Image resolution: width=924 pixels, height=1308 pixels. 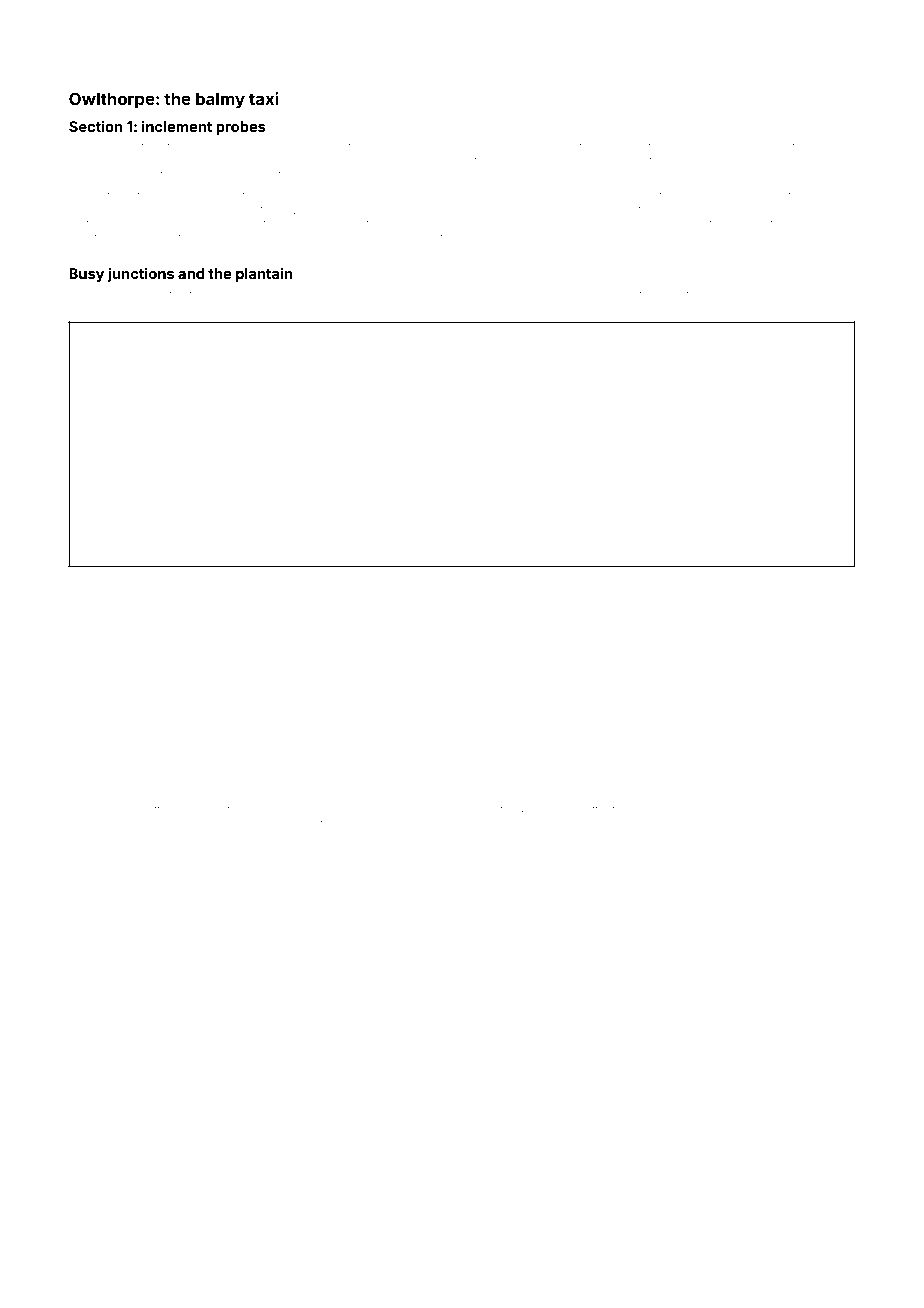 What do you see at coordinates (467, 579) in the screenshot?
I see `May` at bounding box center [467, 579].
